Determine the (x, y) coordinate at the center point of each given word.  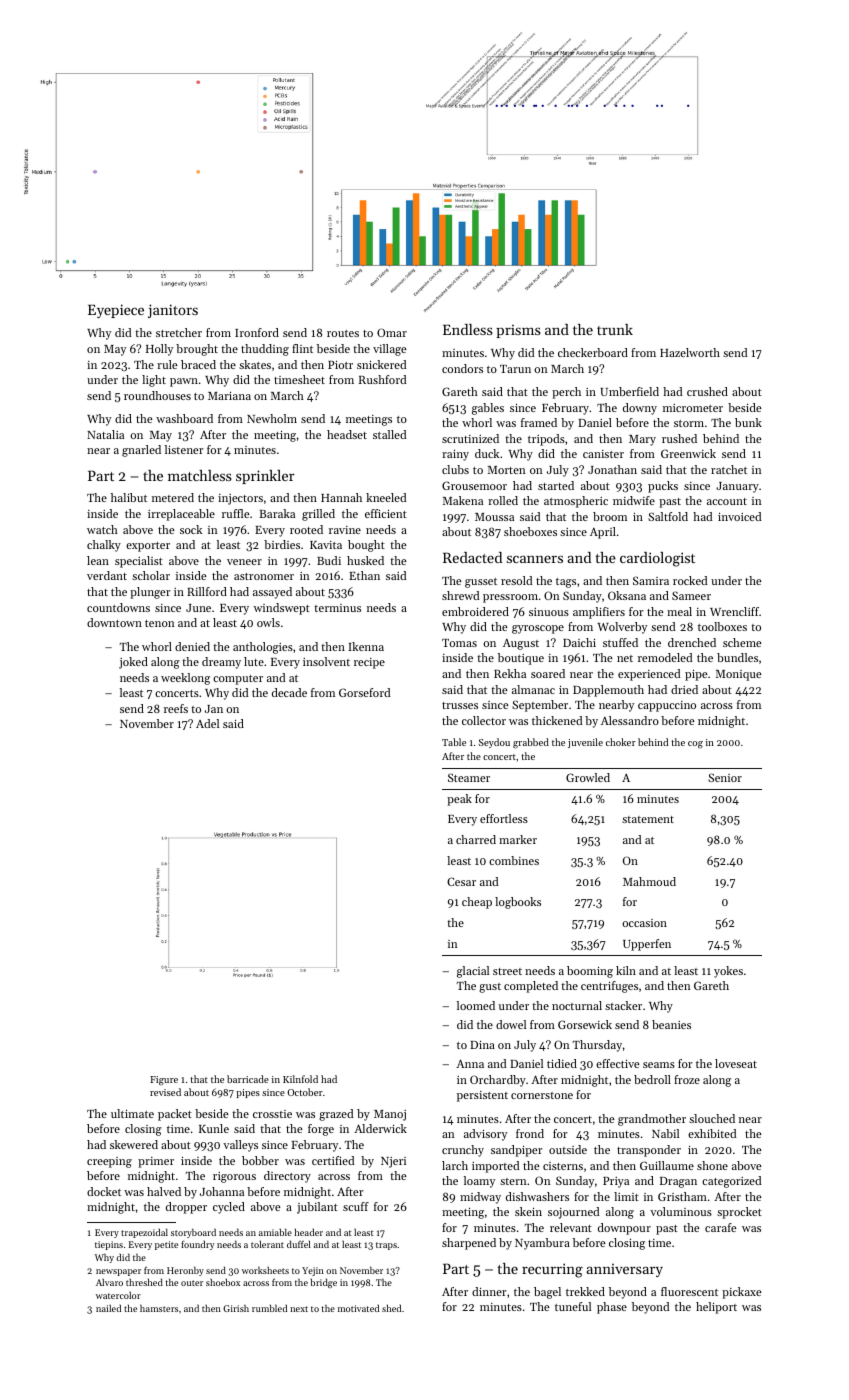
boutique (521, 659)
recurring (552, 1270)
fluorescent (689, 1291)
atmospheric (576, 502)
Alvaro (109, 1282)
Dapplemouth (608, 691)
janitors (173, 311)
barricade (248, 1079)
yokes (728, 972)
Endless (468, 329)
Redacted (472, 557)
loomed (476, 1005)
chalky (104, 546)
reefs (176, 708)
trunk (615, 329)
